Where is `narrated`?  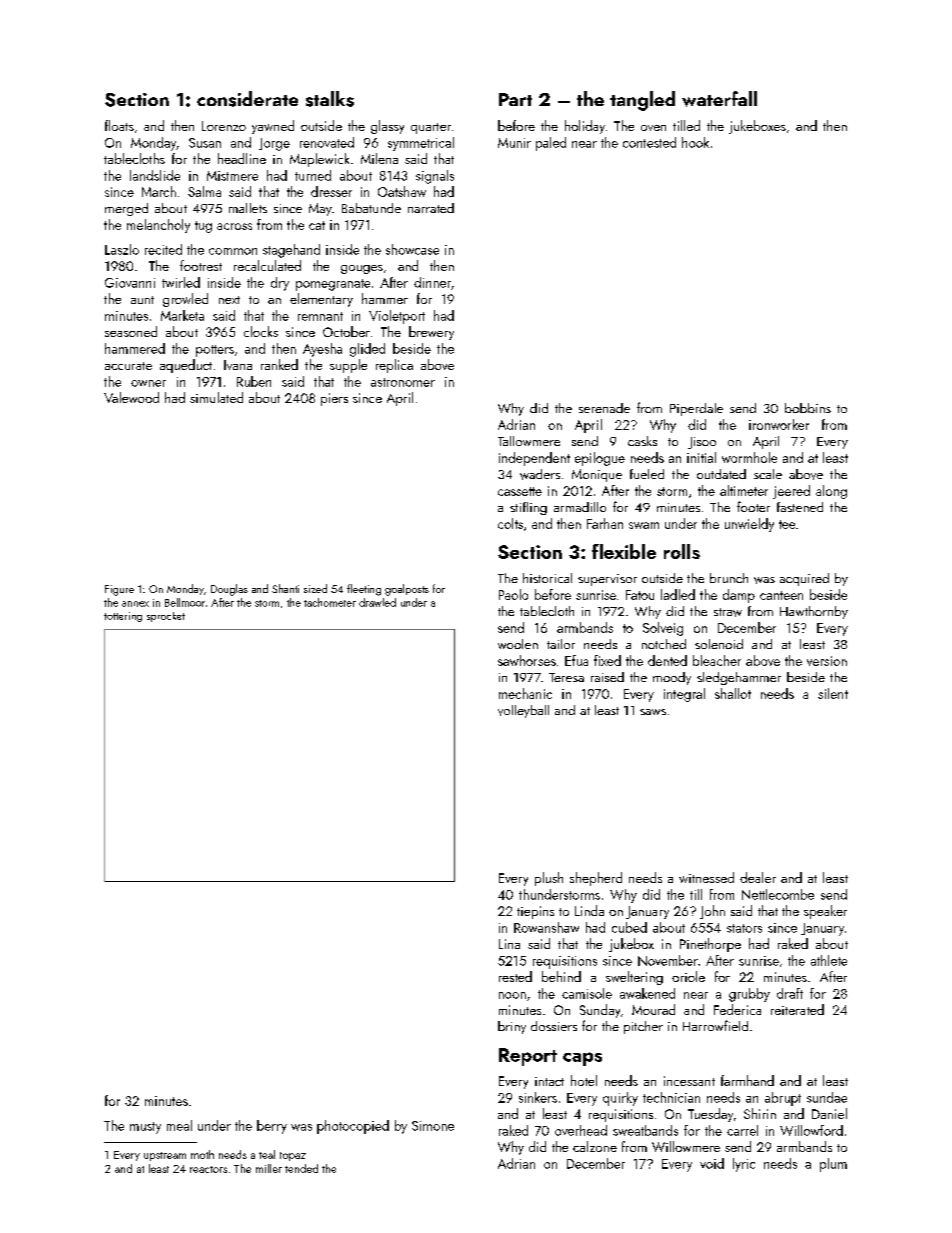
narrated is located at coordinates (431, 208).
